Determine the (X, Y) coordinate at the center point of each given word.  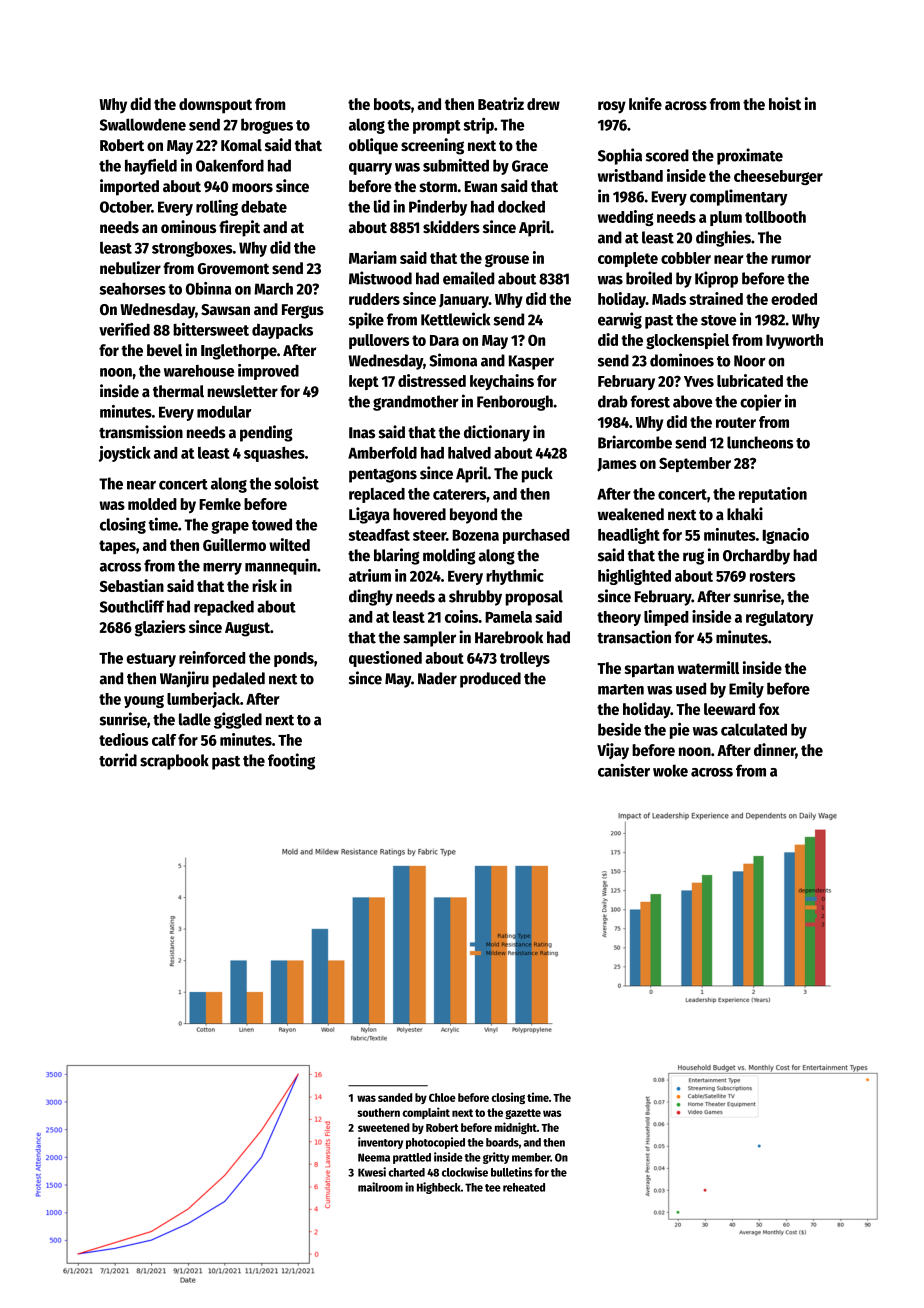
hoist (785, 103)
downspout (215, 106)
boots (392, 104)
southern (378, 1112)
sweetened (384, 1127)
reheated (524, 1187)
